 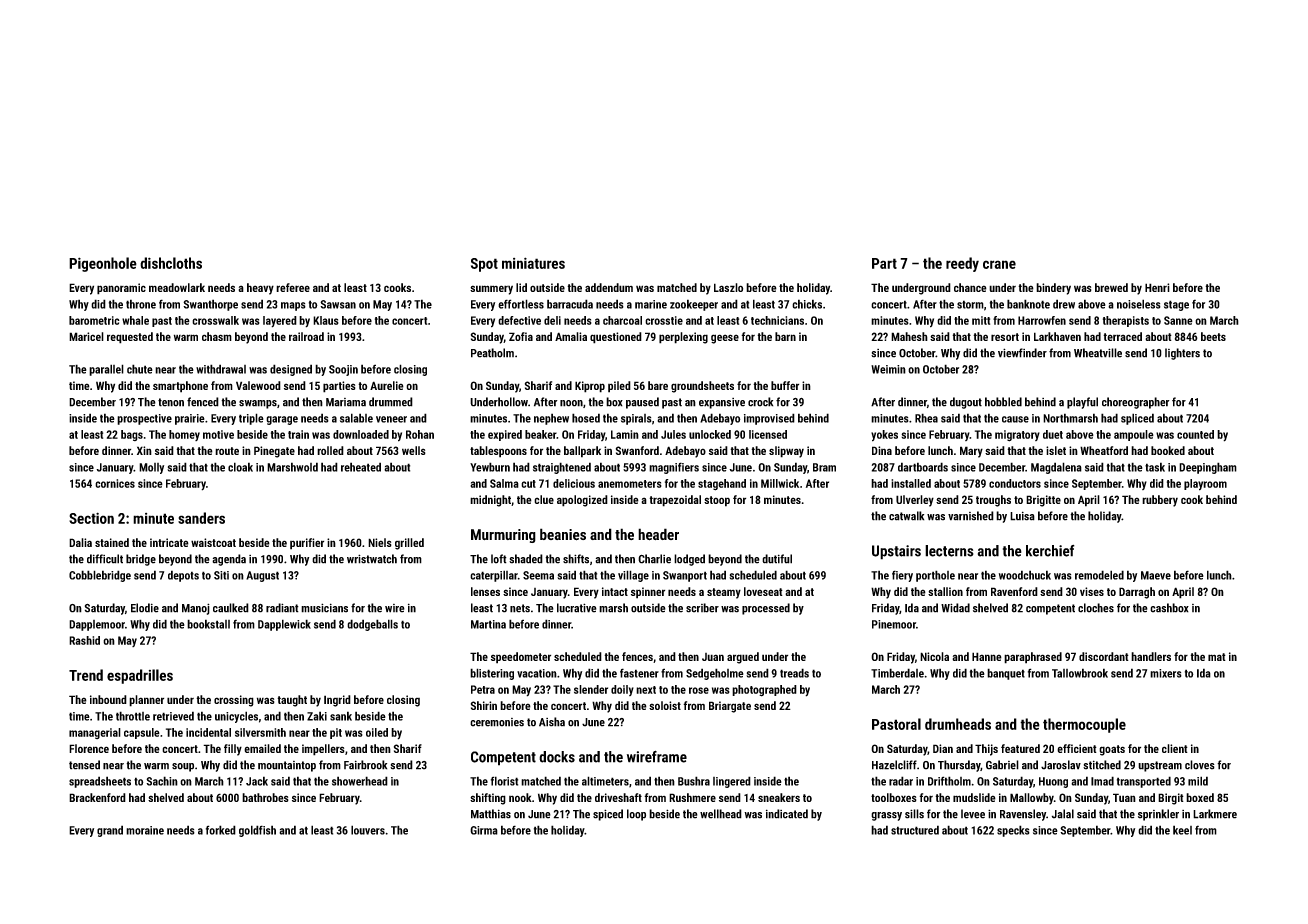 What do you see at coordinates (1169, 608) in the screenshot?
I see `cashbox` at bounding box center [1169, 608].
